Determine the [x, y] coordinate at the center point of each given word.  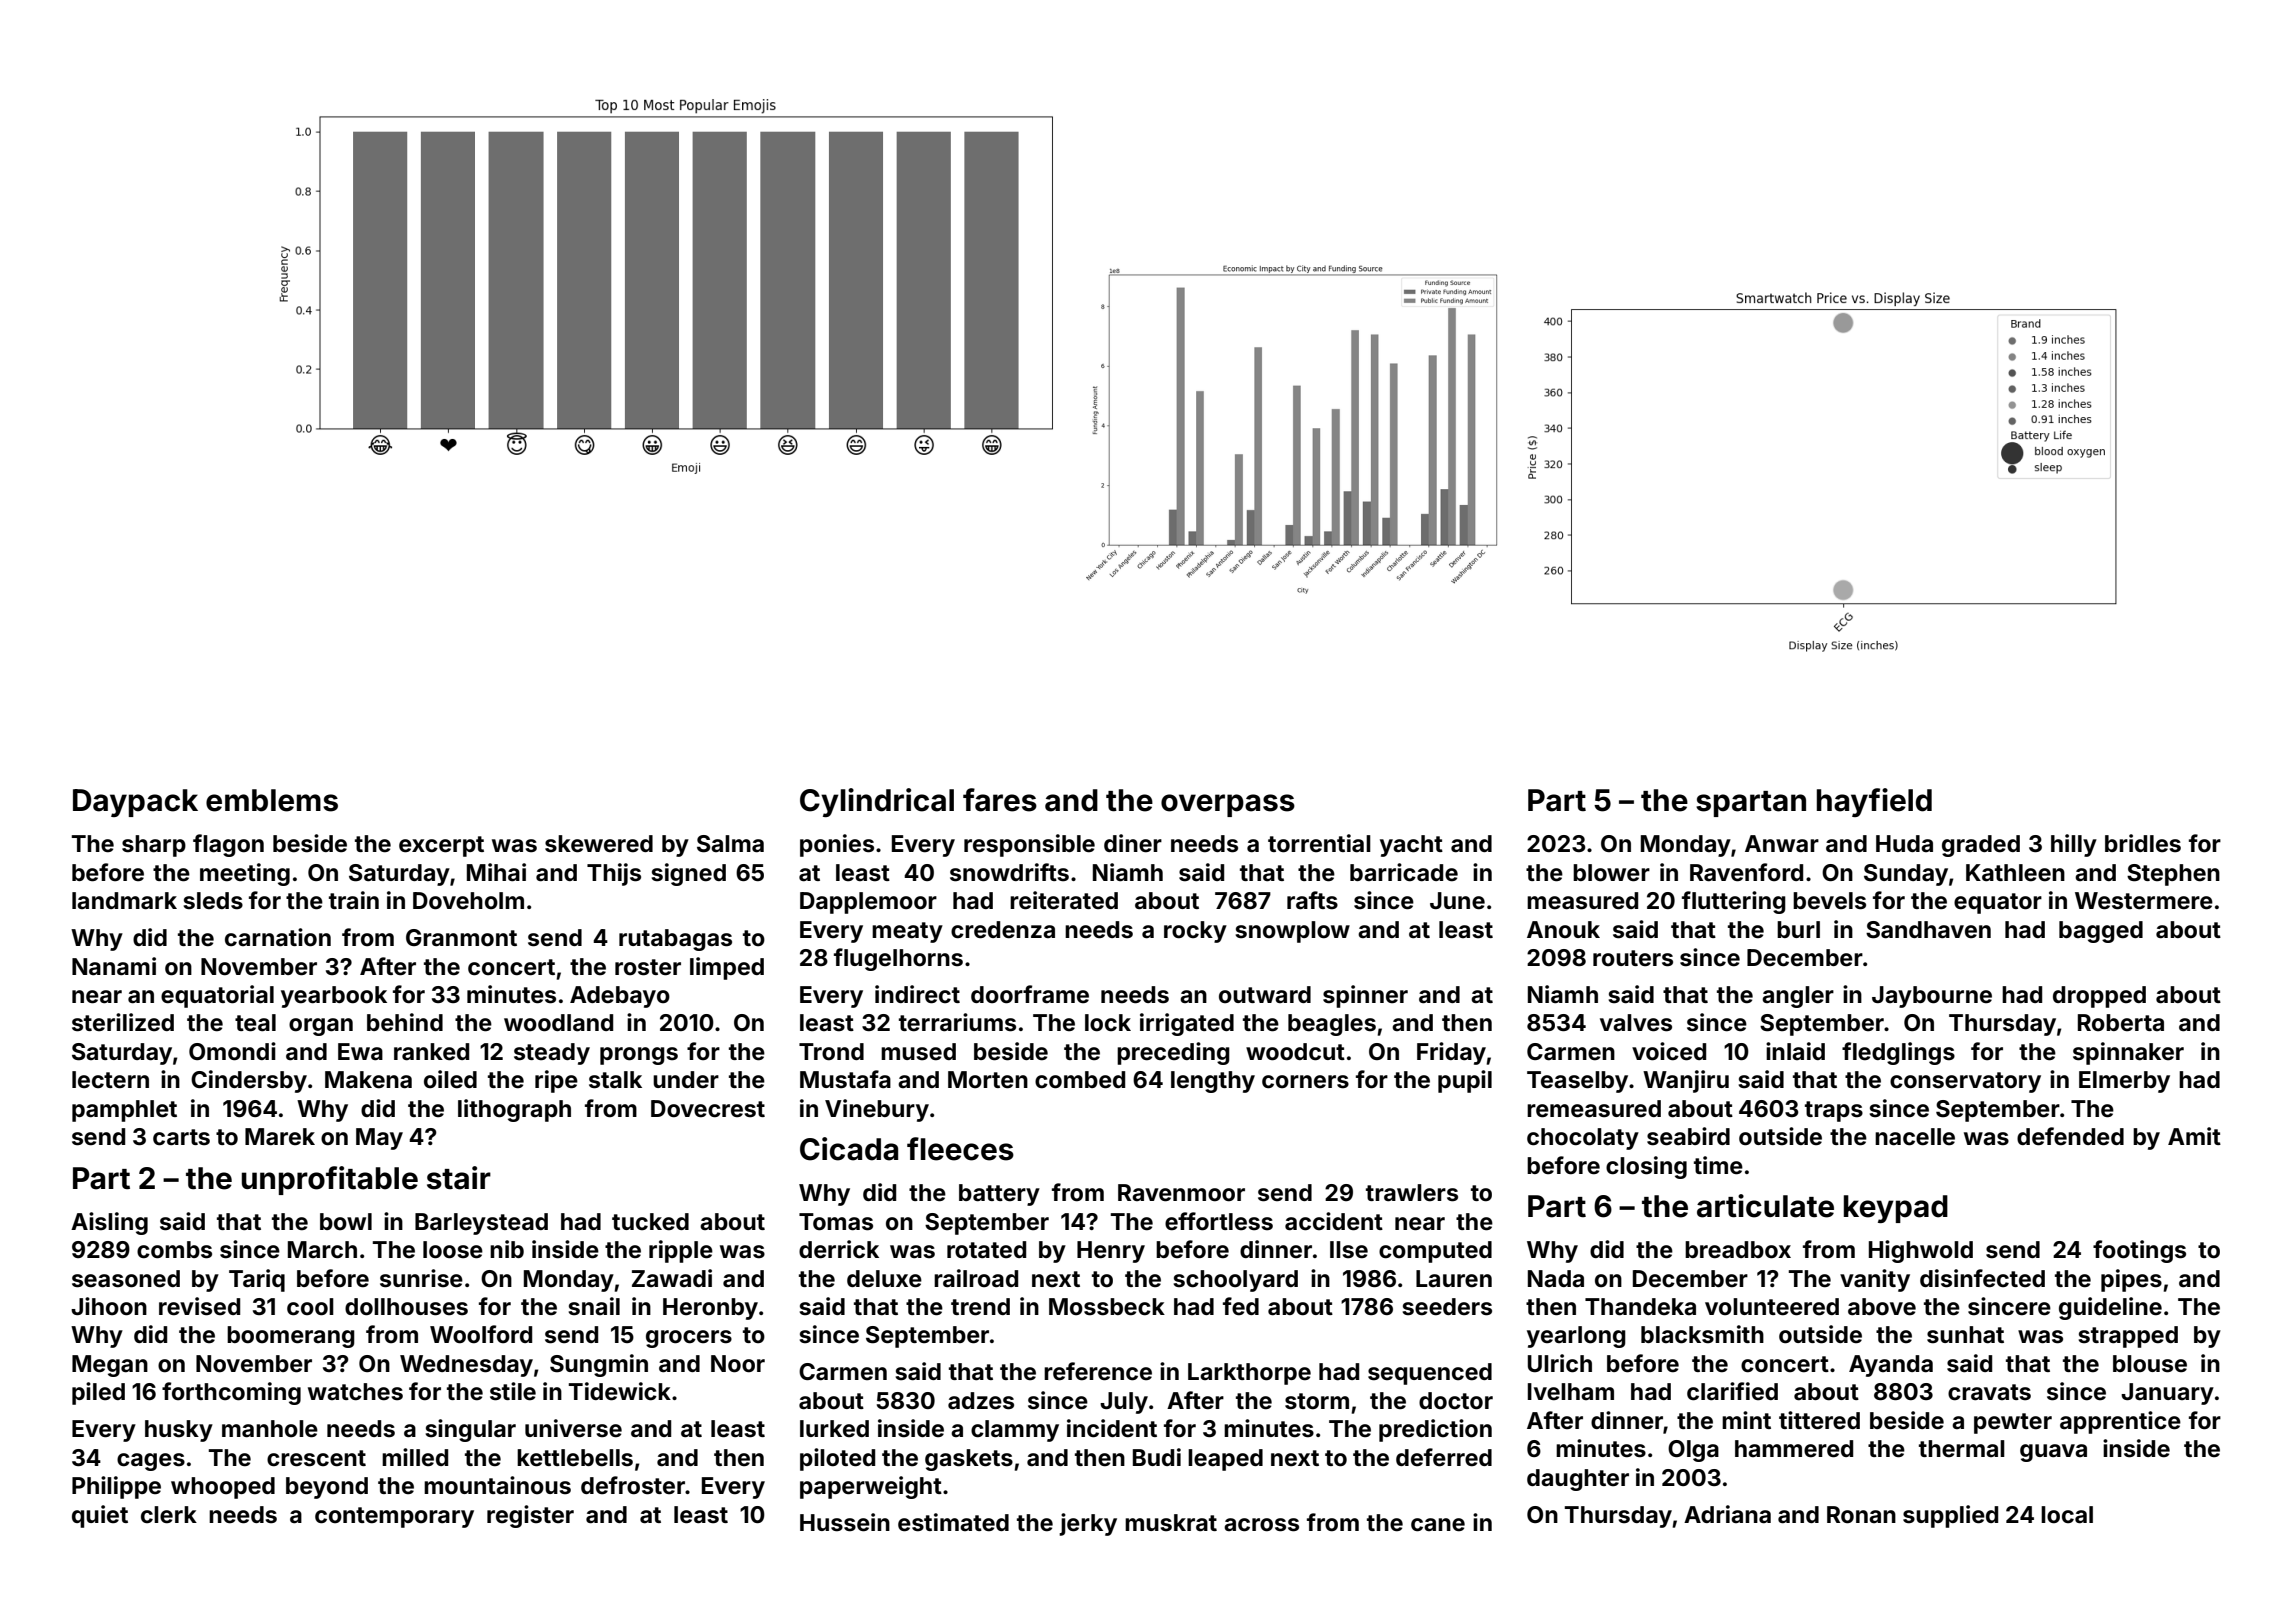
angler [1798, 997]
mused [918, 1052]
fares [1000, 800]
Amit [2194, 1136]
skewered [599, 844]
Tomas [836, 1222]
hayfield [1874, 802]
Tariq [257, 1280]
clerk [169, 1515]
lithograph [514, 1110]
